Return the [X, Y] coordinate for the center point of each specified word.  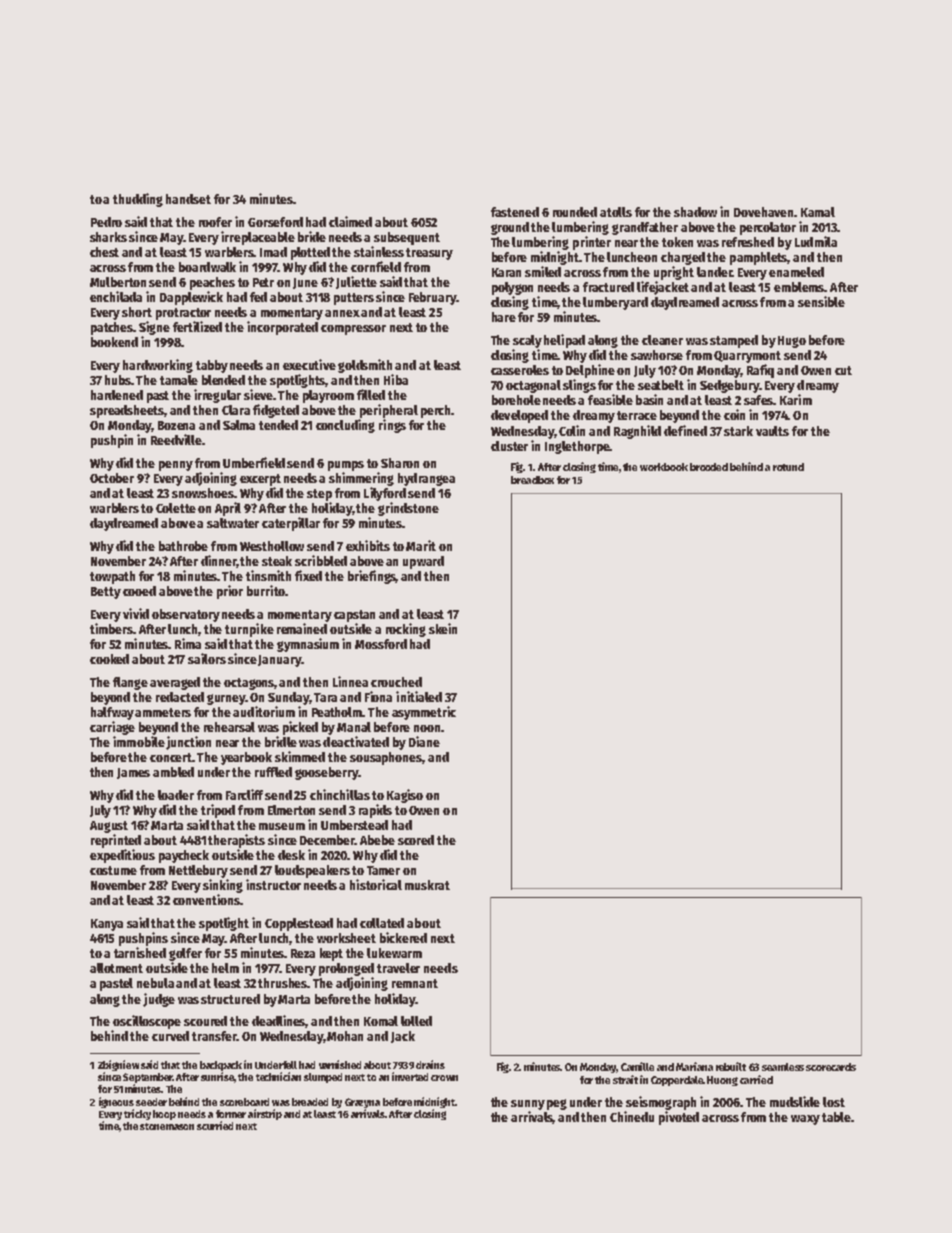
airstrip [265, 1114]
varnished [340, 1064]
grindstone [408, 509]
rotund [788, 467]
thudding [138, 200]
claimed [350, 221]
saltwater [233, 523]
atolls [616, 212]
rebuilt [731, 1066]
